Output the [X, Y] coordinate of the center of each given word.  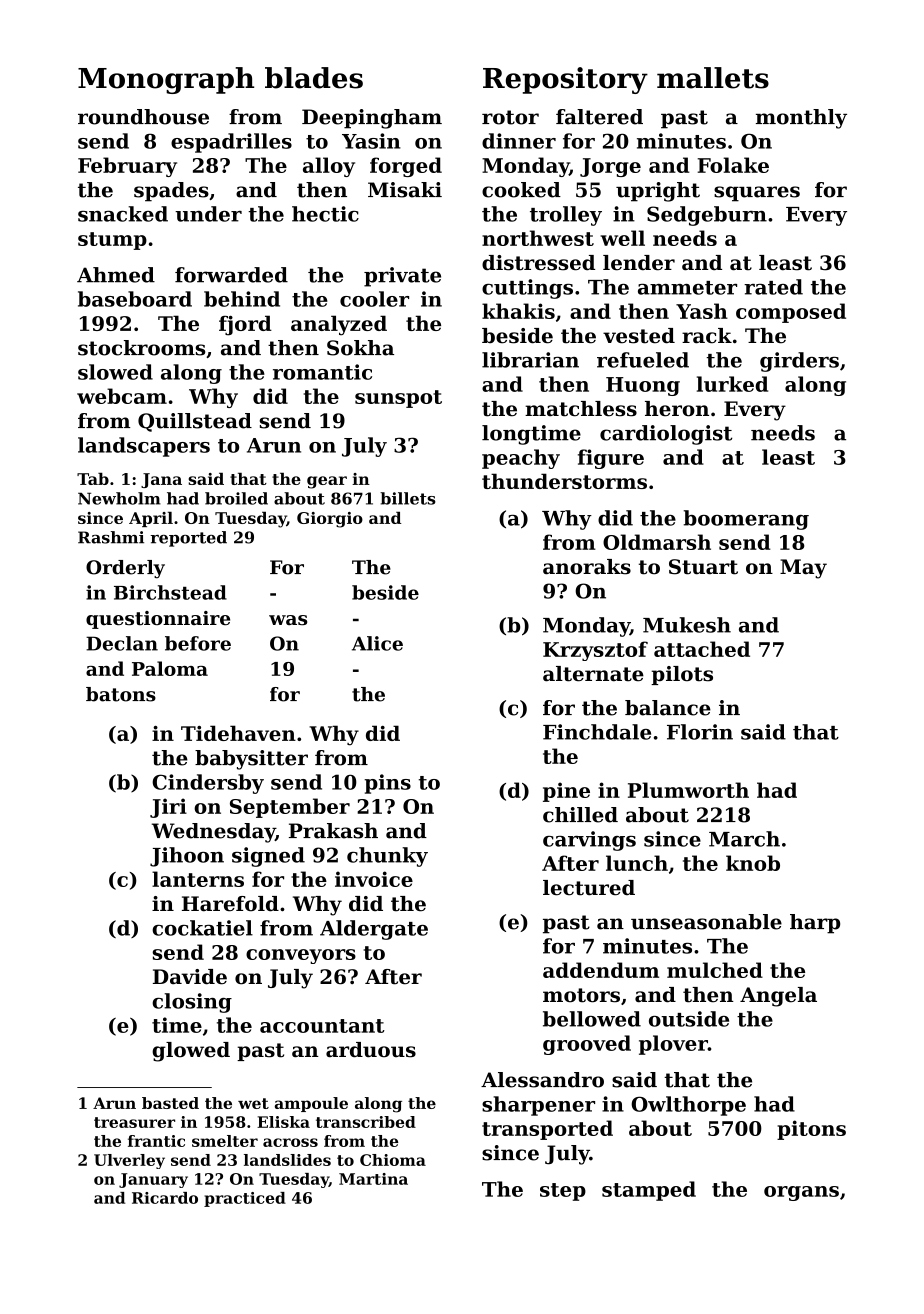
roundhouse [143, 117]
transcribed [366, 1122]
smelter [225, 1141]
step [563, 1192]
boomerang [746, 520]
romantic [322, 372]
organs [801, 1193]
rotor [510, 117]
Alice [377, 643]
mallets [713, 78]
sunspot [398, 399]
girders [799, 362]
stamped [649, 1191]
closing [192, 1003]
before [198, 643]
